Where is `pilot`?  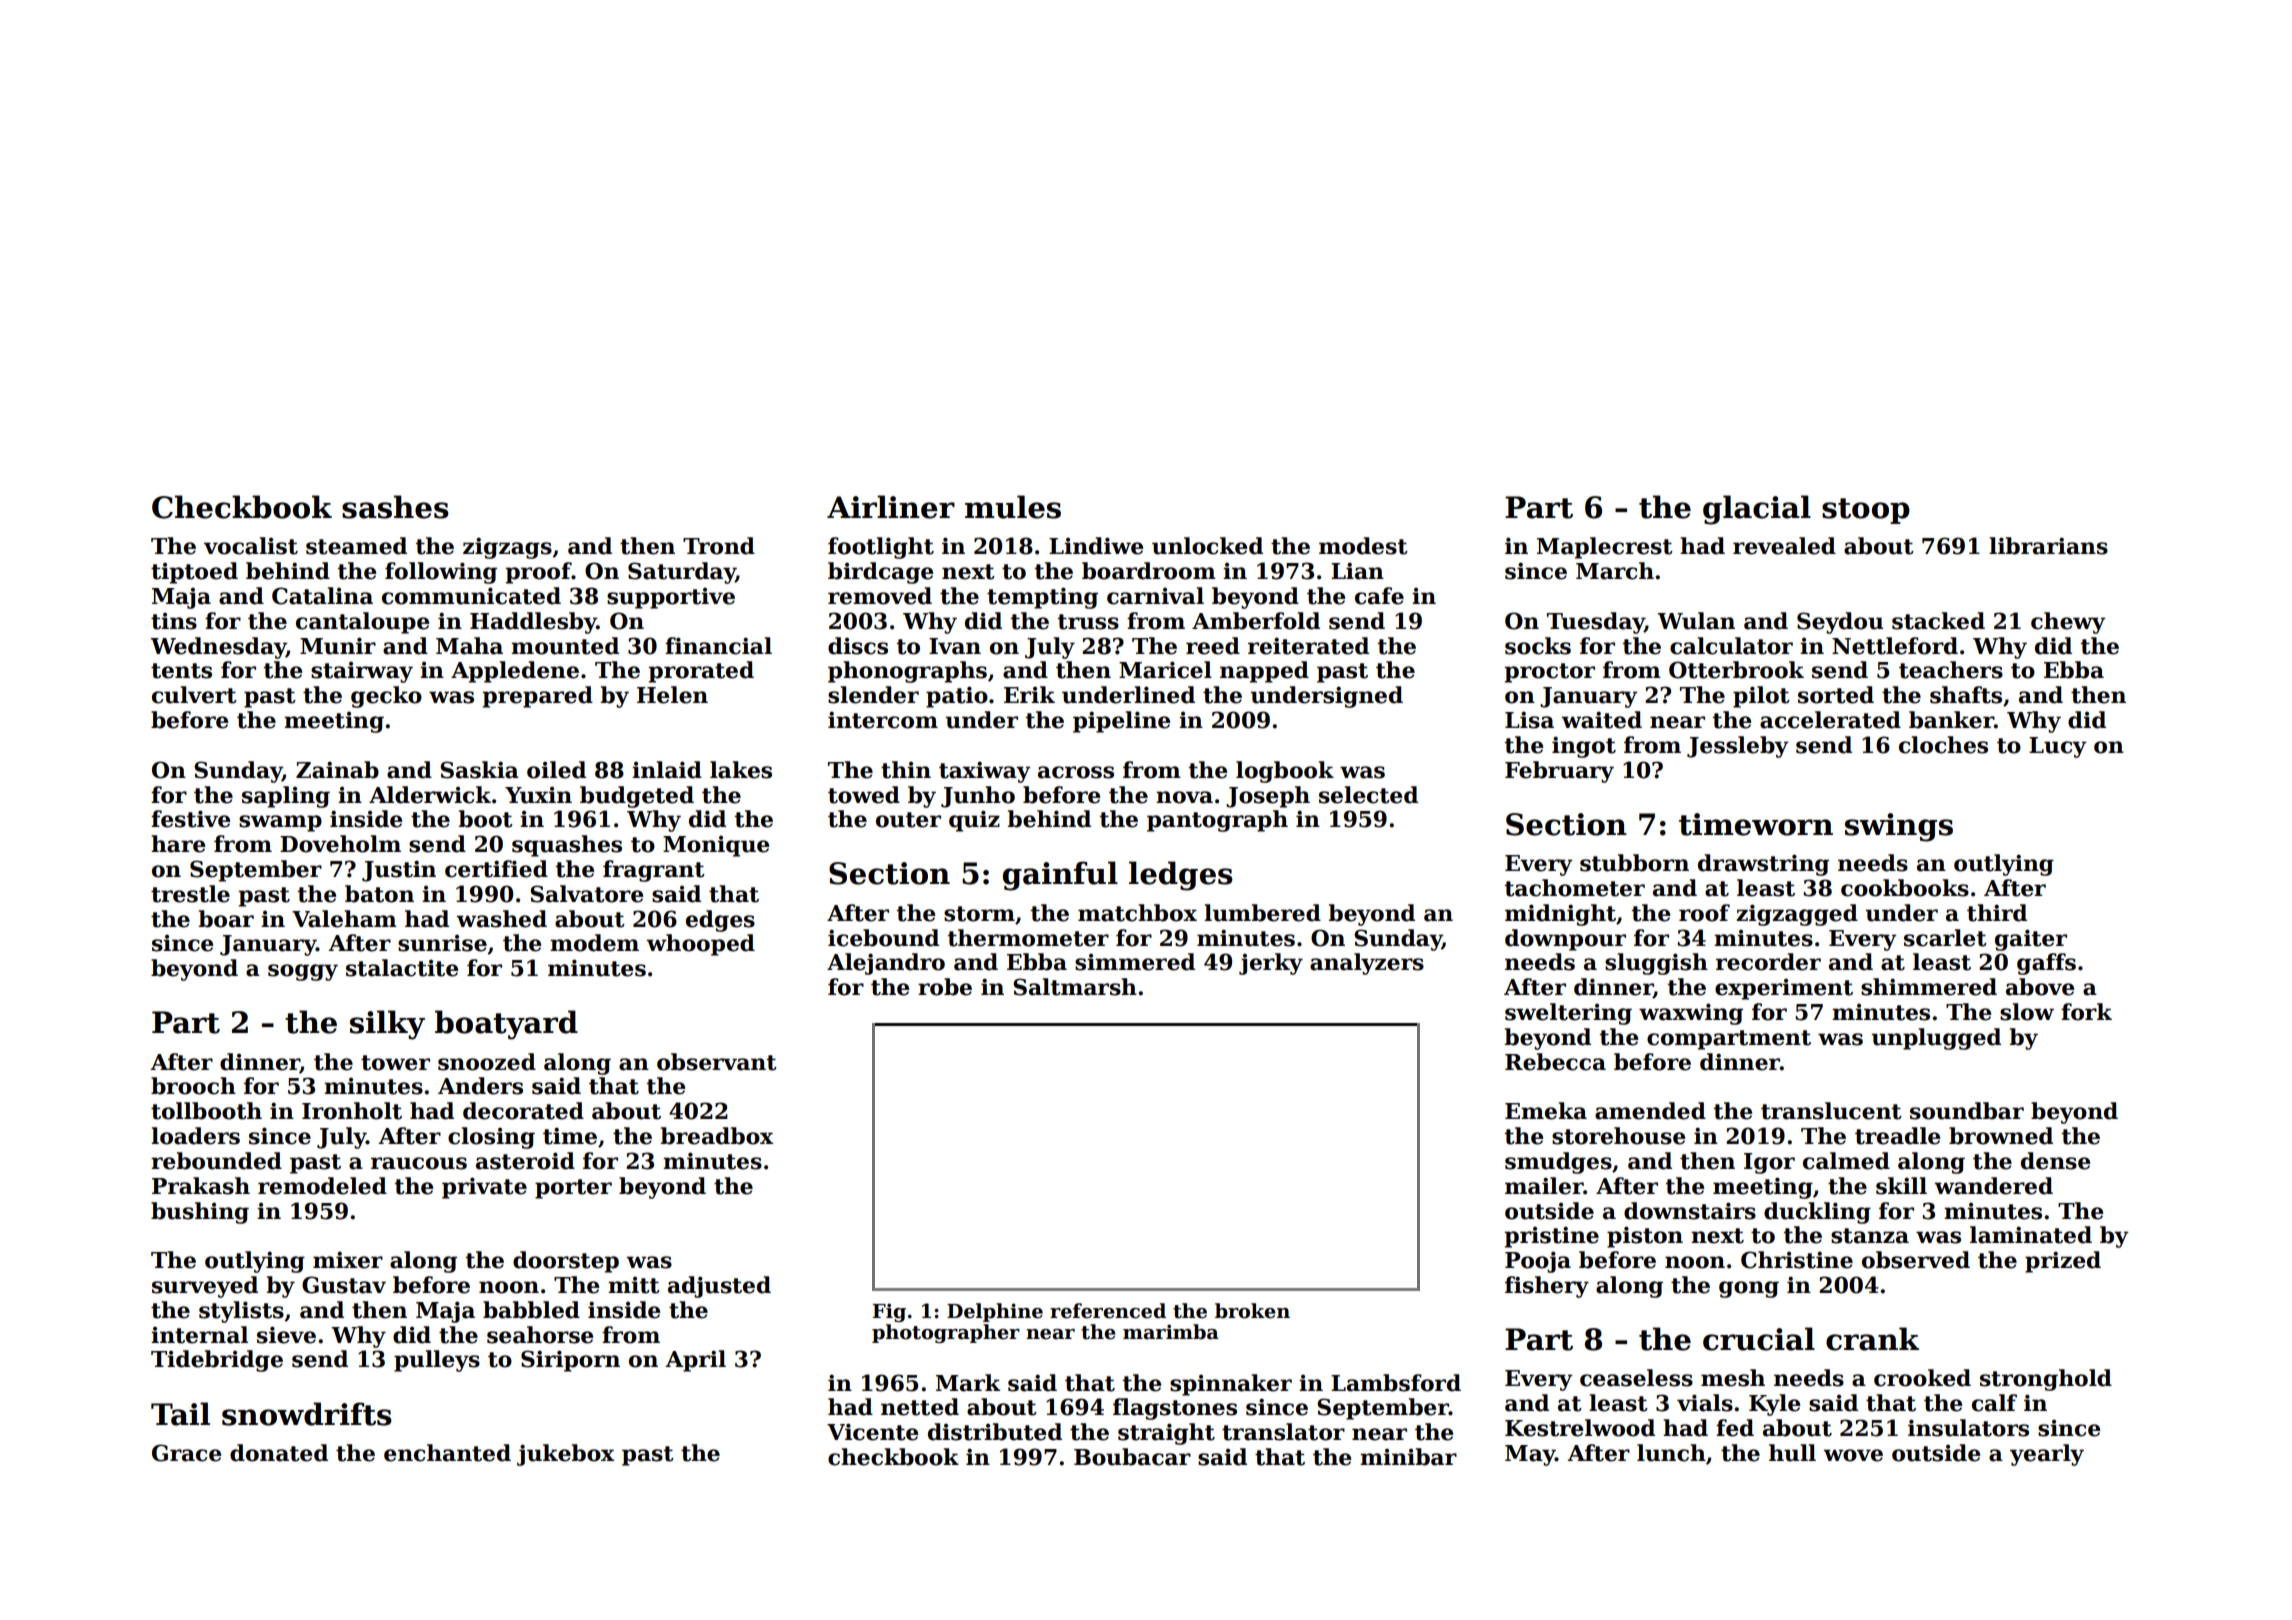 pilot is located at coordinates (1761, 697).
